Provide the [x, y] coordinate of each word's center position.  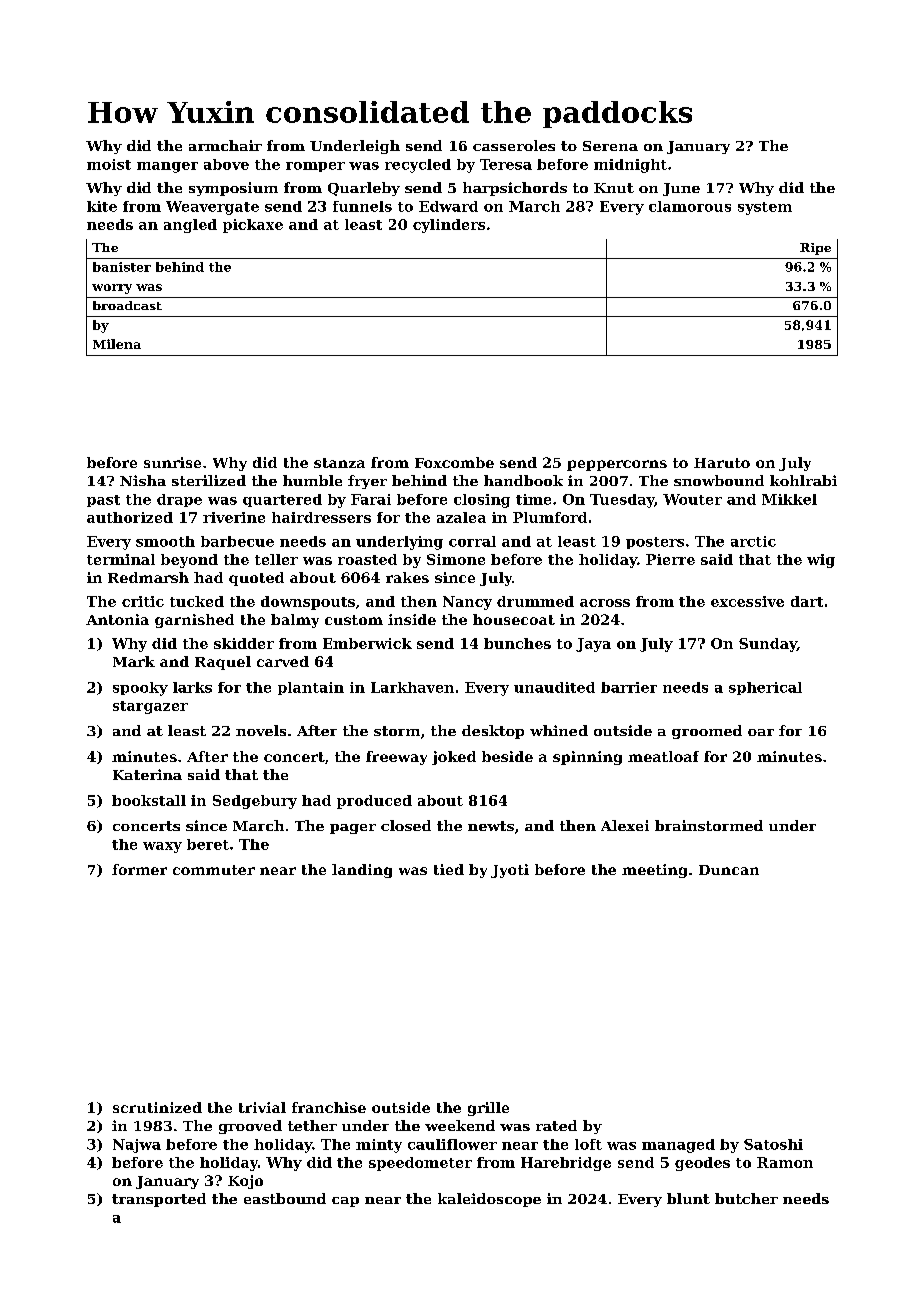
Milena [117, 344]
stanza [339, 463]
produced [374, 802]
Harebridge [566, 1164]
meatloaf [663, 756]
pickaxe [253, 226]
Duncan [729, 870]
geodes [702, 1164]
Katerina [147, 774]
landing [362, 871]
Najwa [137, 1146]
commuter [214, 870]
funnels [362, 206]
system [765, 208]
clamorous [690, 206]
